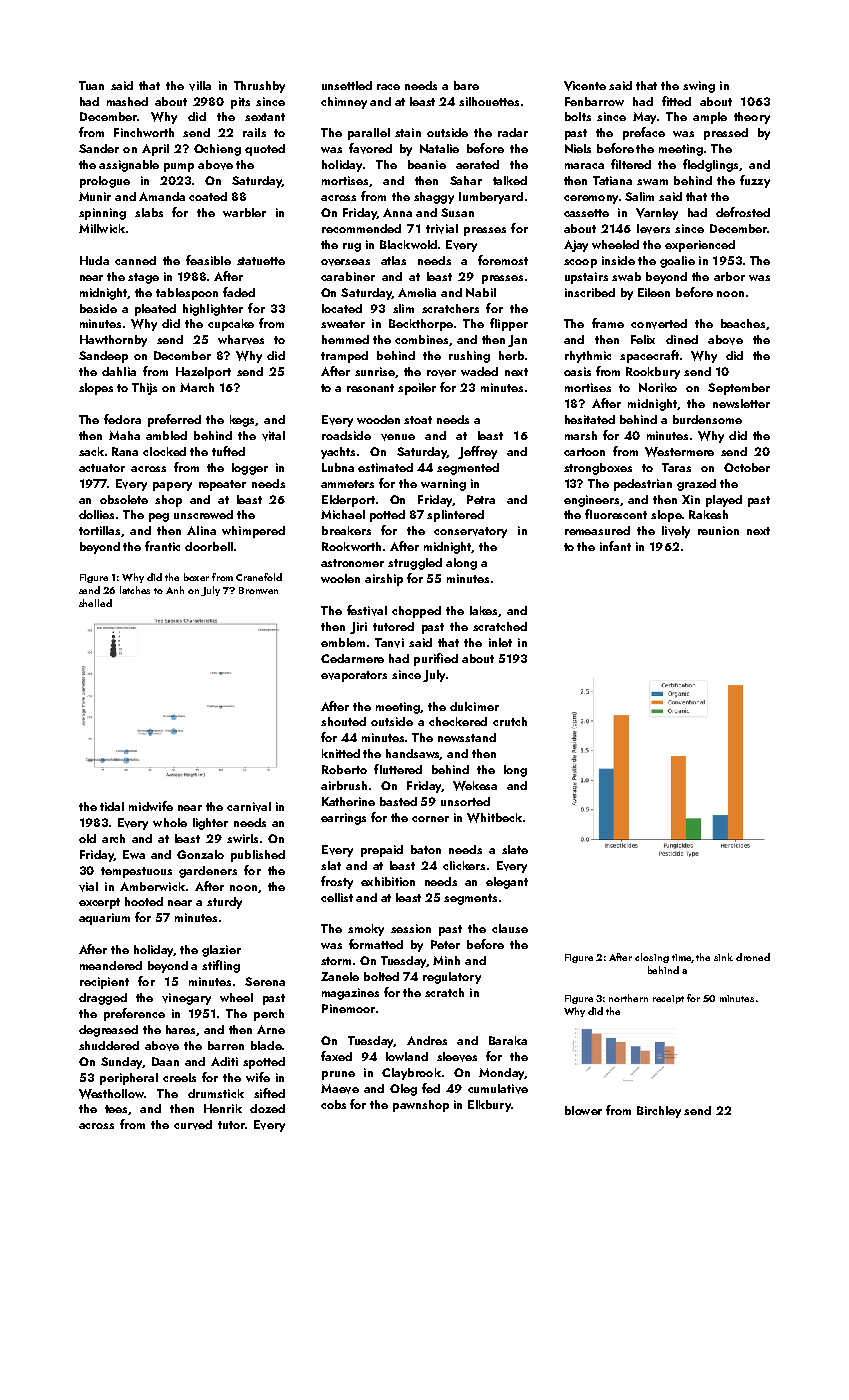 The width and height of the page is (849, 1400). I want to click on droned, so click(753, 957).
